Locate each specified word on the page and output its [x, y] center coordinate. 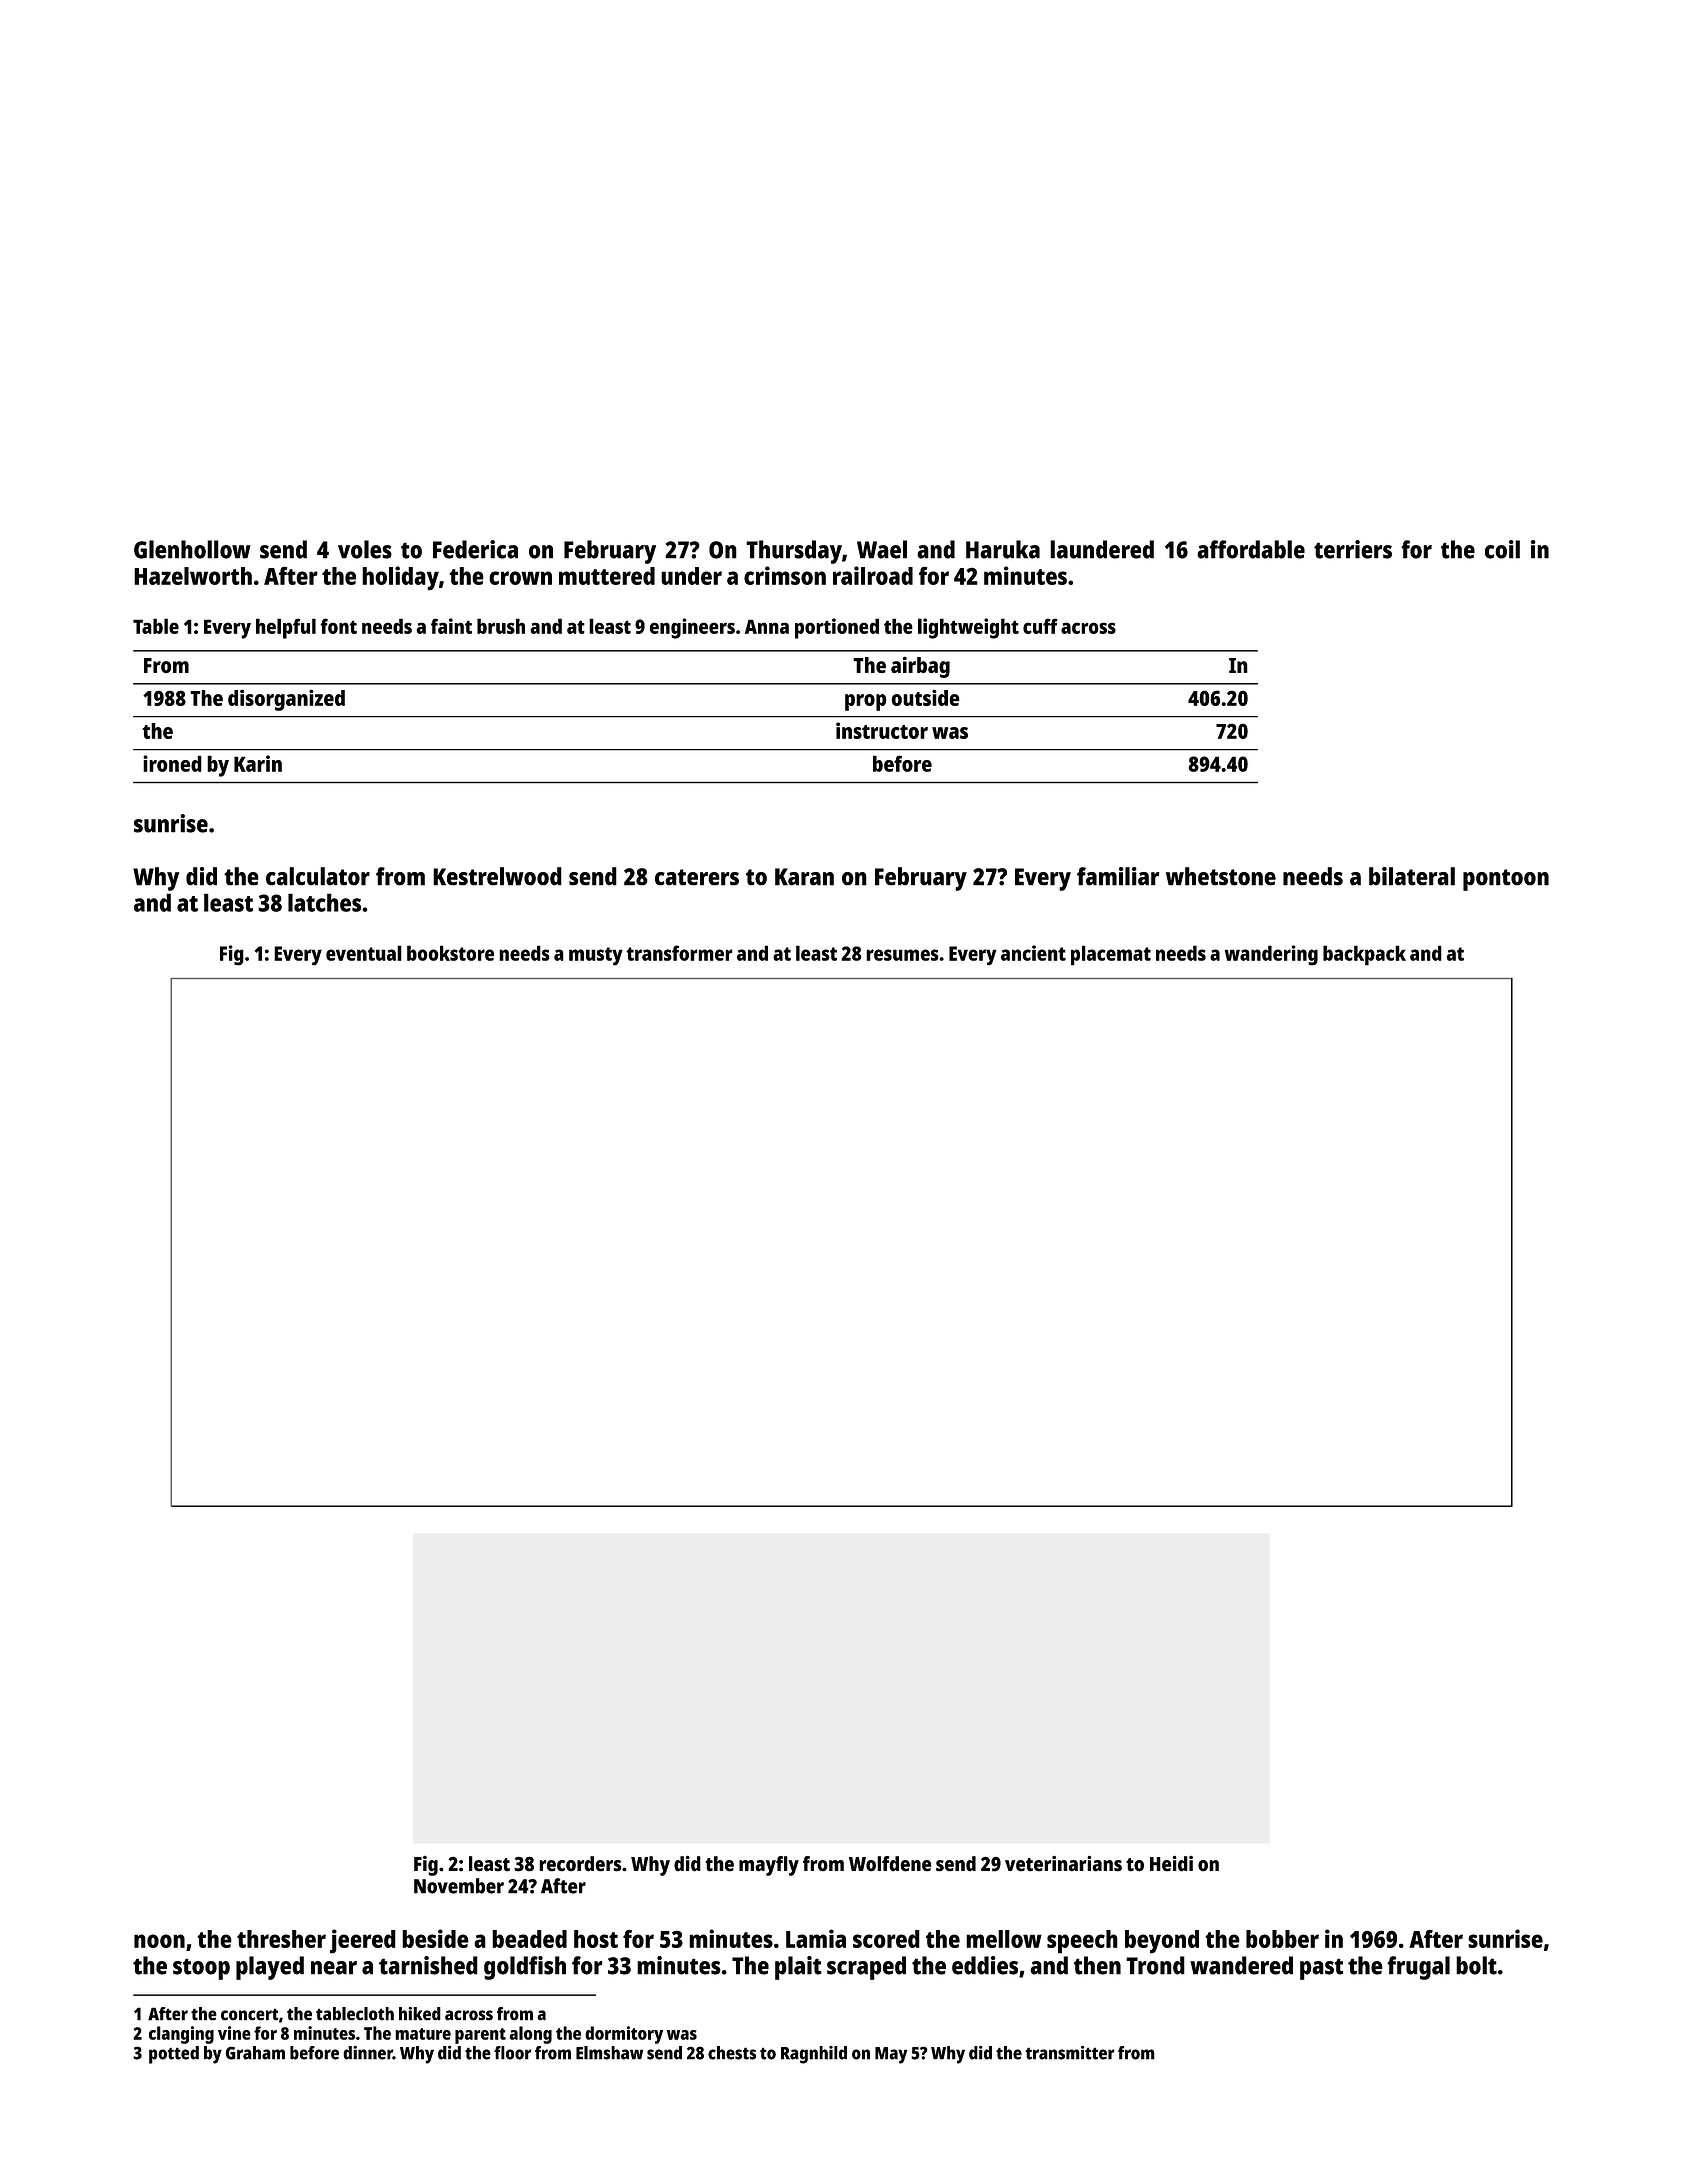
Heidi [1171, 1863]
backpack [1364, 955]
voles [365, 549]
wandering [1271, 955]
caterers [697, 877]
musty [596, 956]
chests [732, 2053]
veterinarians [1063, 1863]
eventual [364, 953]
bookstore [450, 953]
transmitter [1070, 2053]
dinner [368, 2053]
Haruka [1003, 549]
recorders [580, 1864]
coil [1502, 549]
